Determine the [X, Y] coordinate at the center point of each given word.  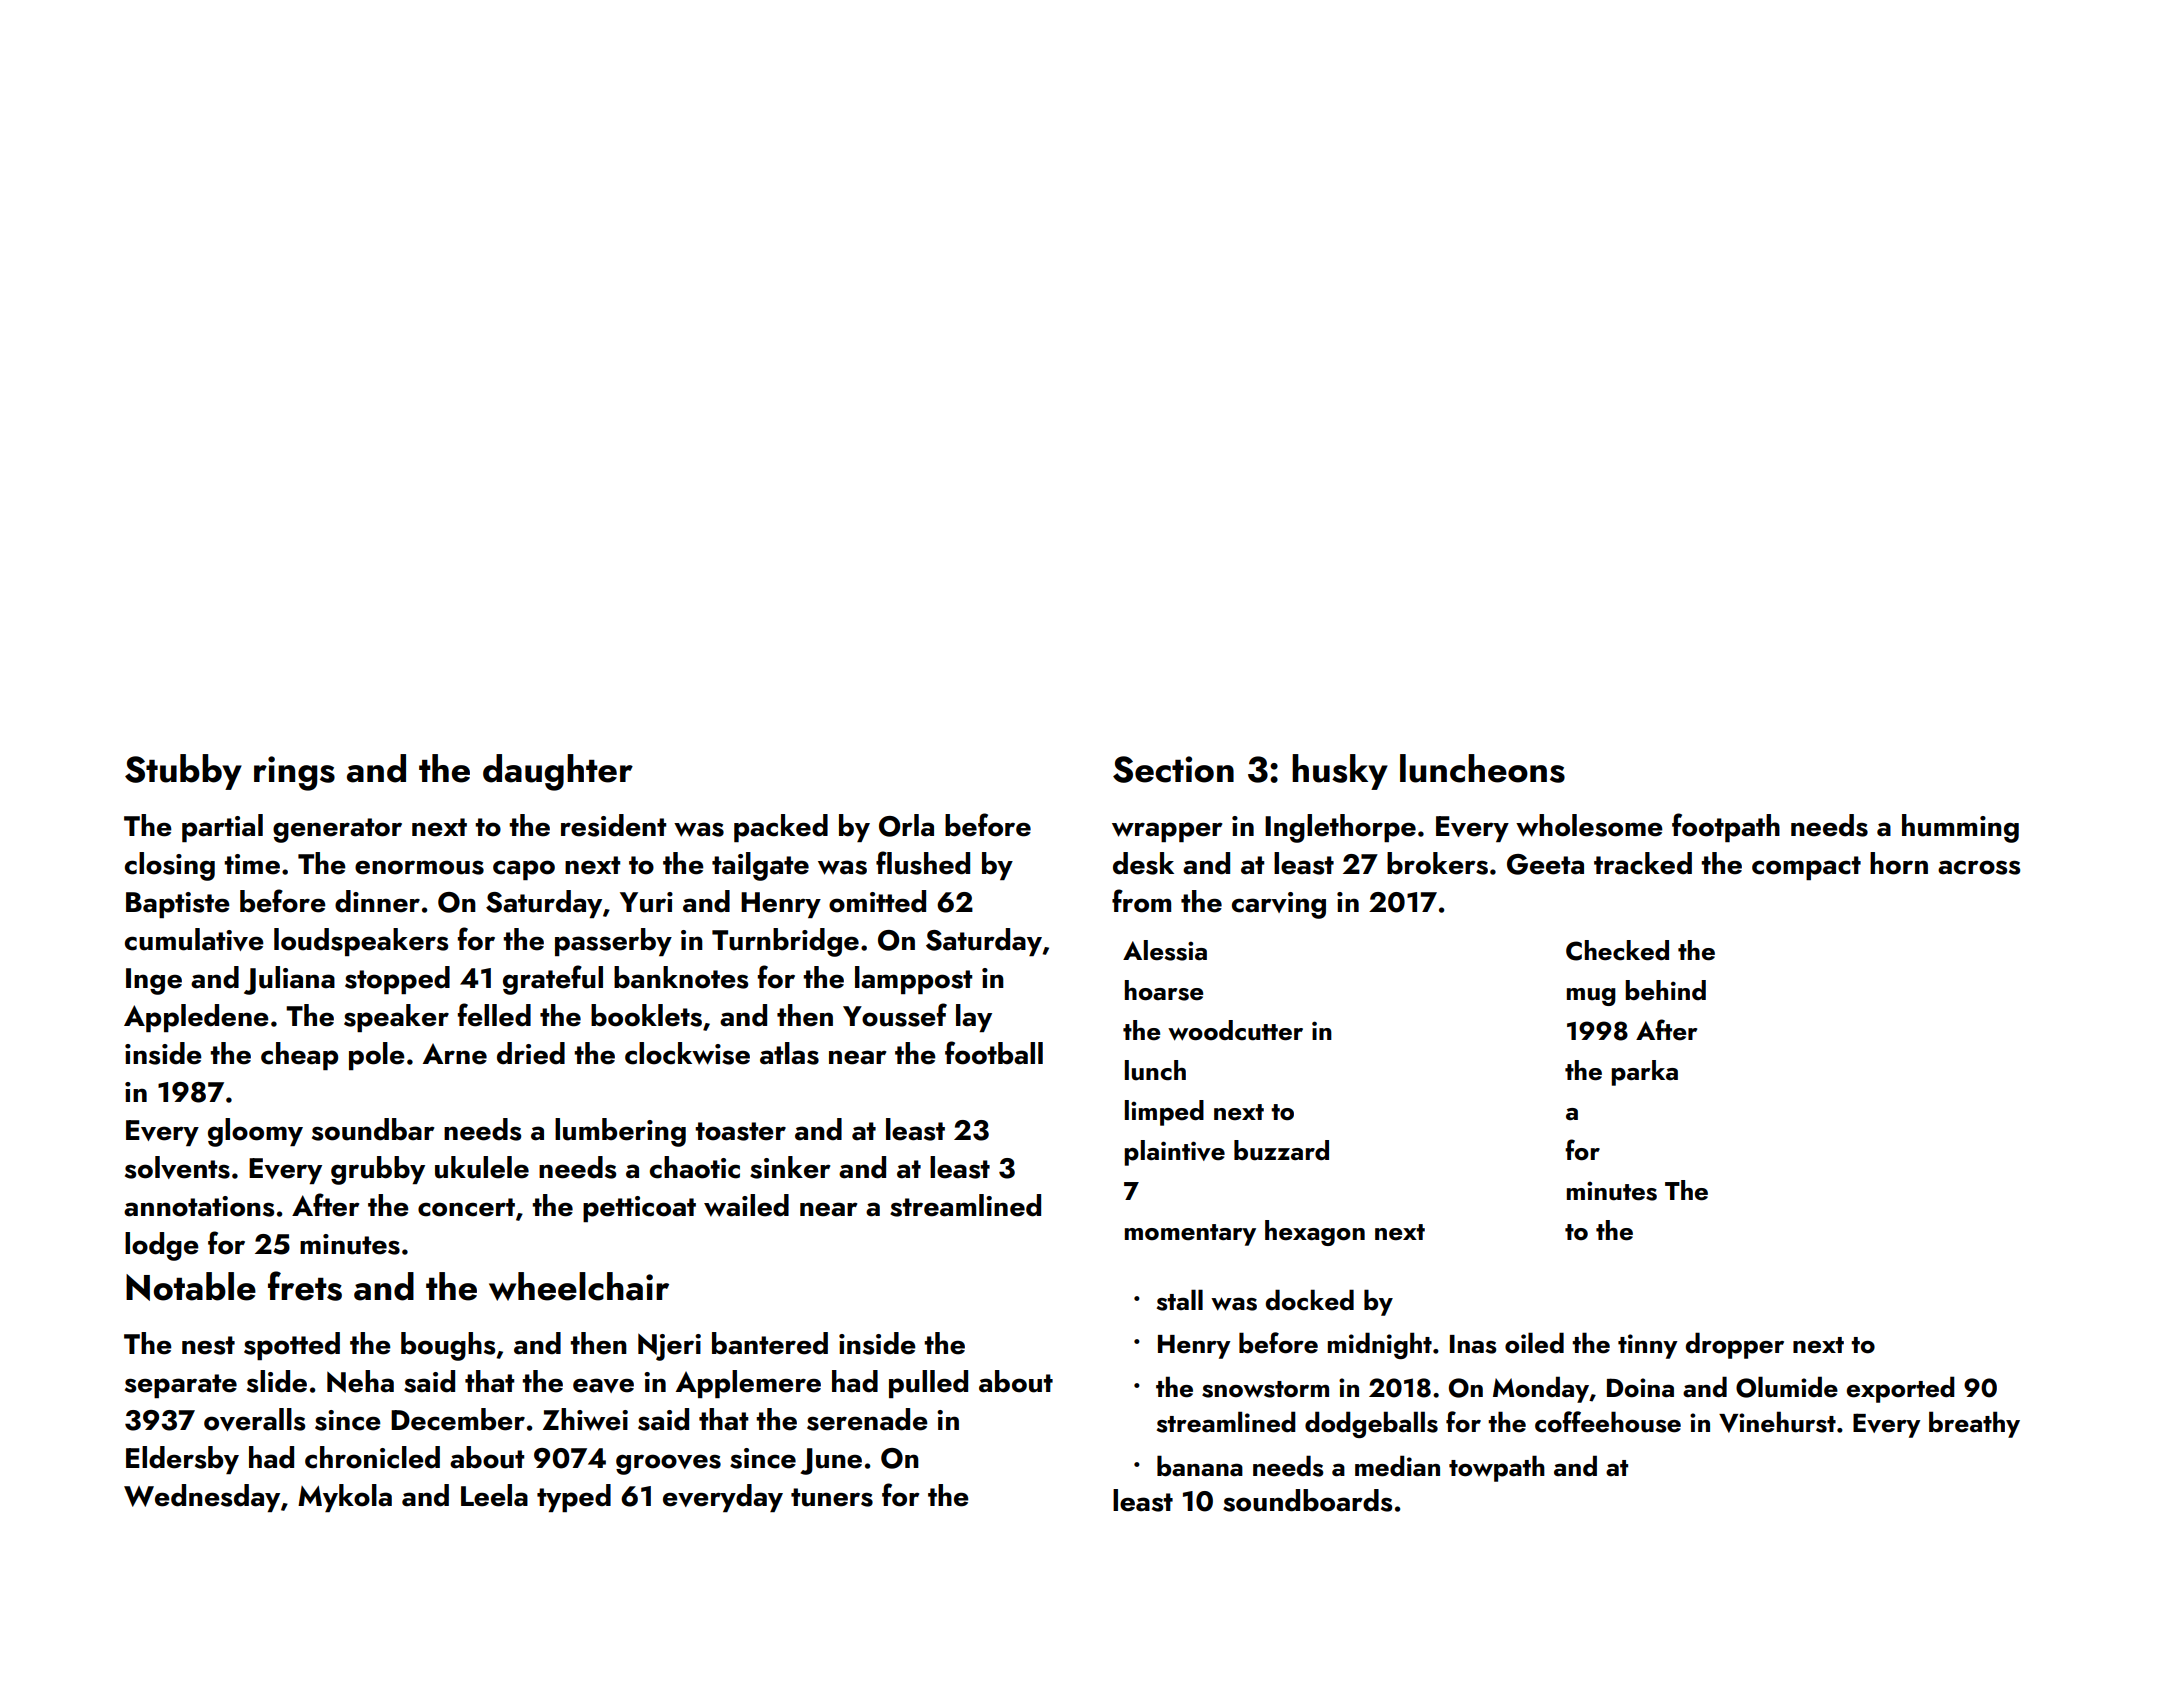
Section [1173, 769]
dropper [1735, 1345]
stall [1180, 1300]
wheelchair [579, 1286]
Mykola [345, 1498]
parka [1644, 1073]
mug [1591, 997]
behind [1665, 990]
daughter [558, 772]
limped [1164, 1113]
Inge [154, 981]
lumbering [620, 1132]
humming [1960, 828]
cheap [299, 1056]
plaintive [1174, 1153]
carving [1279, 905]
